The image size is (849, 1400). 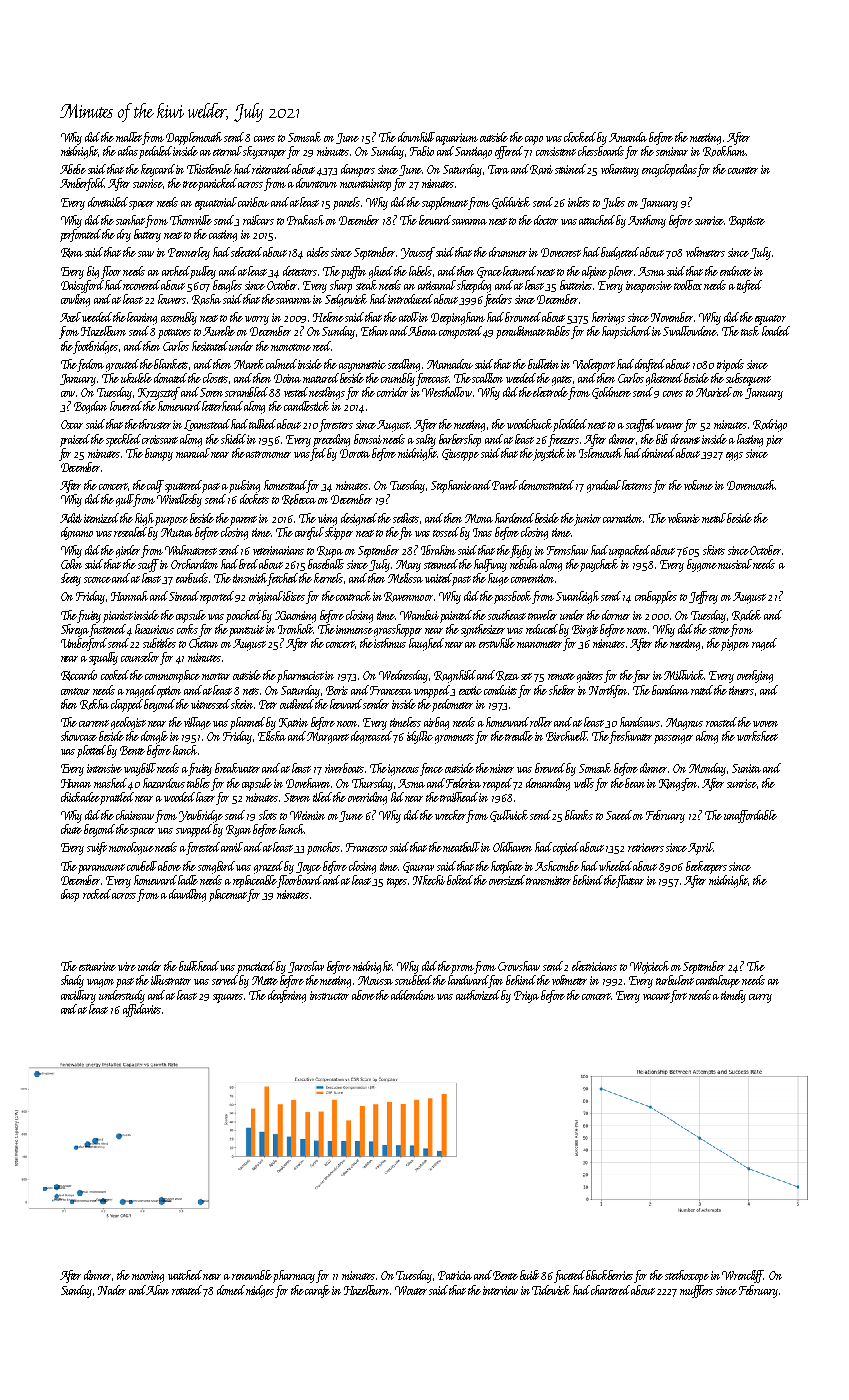 What do you see at coordinates (159, 393) in the screenshot?
I see `Krzysztof` at bounding box center [159, 393].
